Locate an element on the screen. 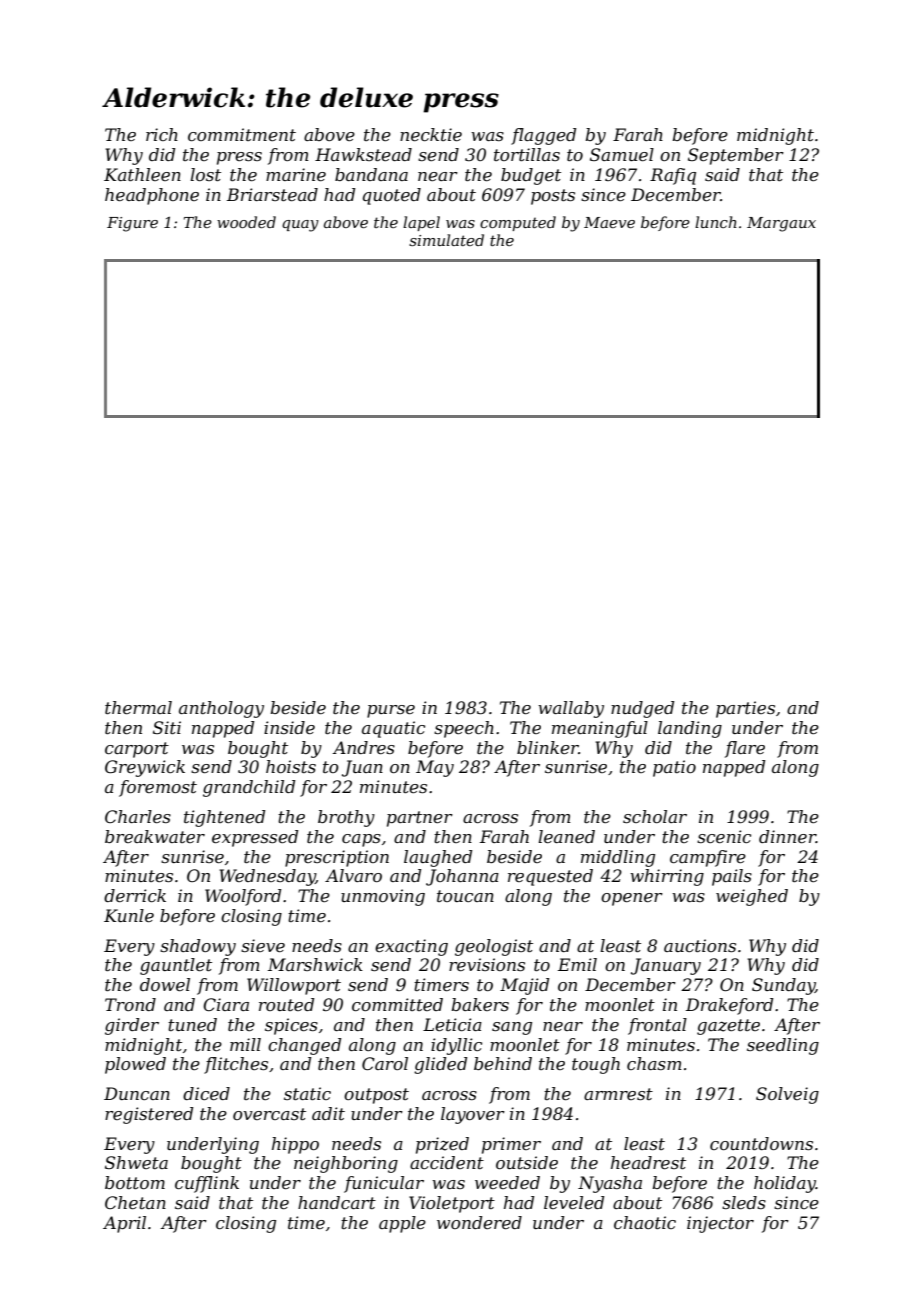  simulated is located at coordinates (446, 240).
